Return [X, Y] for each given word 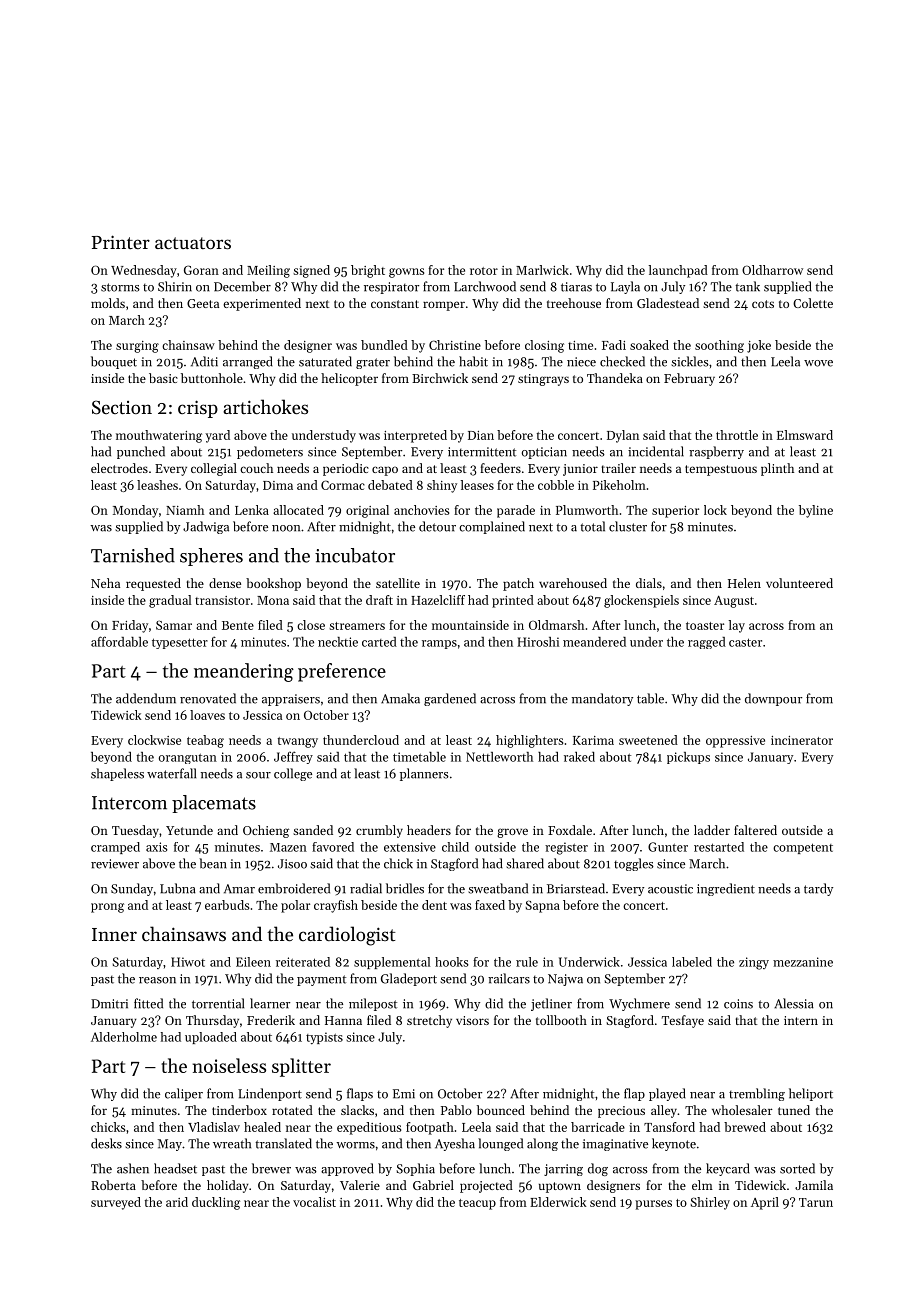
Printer [121, 242]
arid [177, 1202]
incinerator [802, 740]
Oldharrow [772, 270]
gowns [406, 273]
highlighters [529, 741]
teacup [477, 1204]
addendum [146, 698]
